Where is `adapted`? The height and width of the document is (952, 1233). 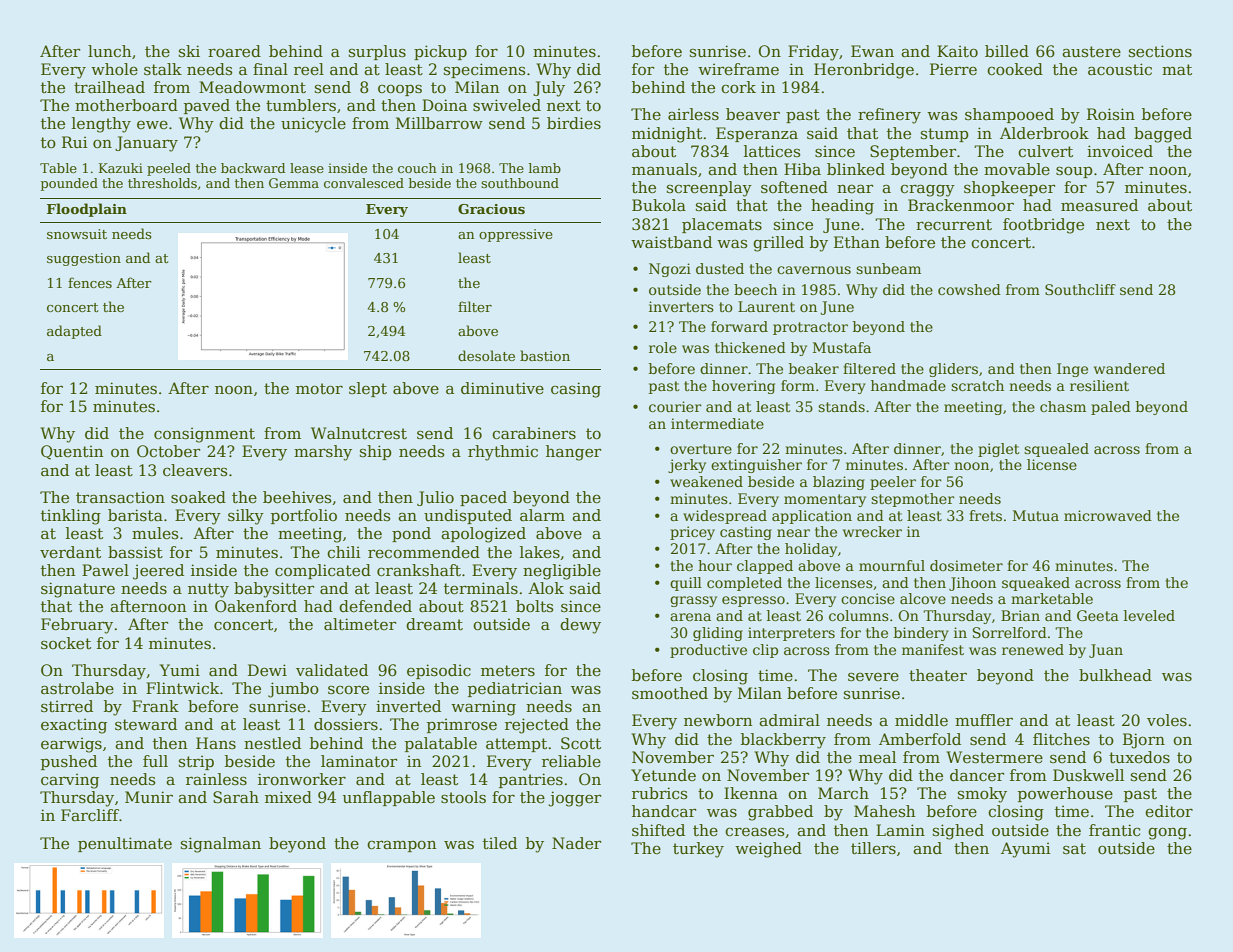
adapted is located at coordinates (74, 332).
